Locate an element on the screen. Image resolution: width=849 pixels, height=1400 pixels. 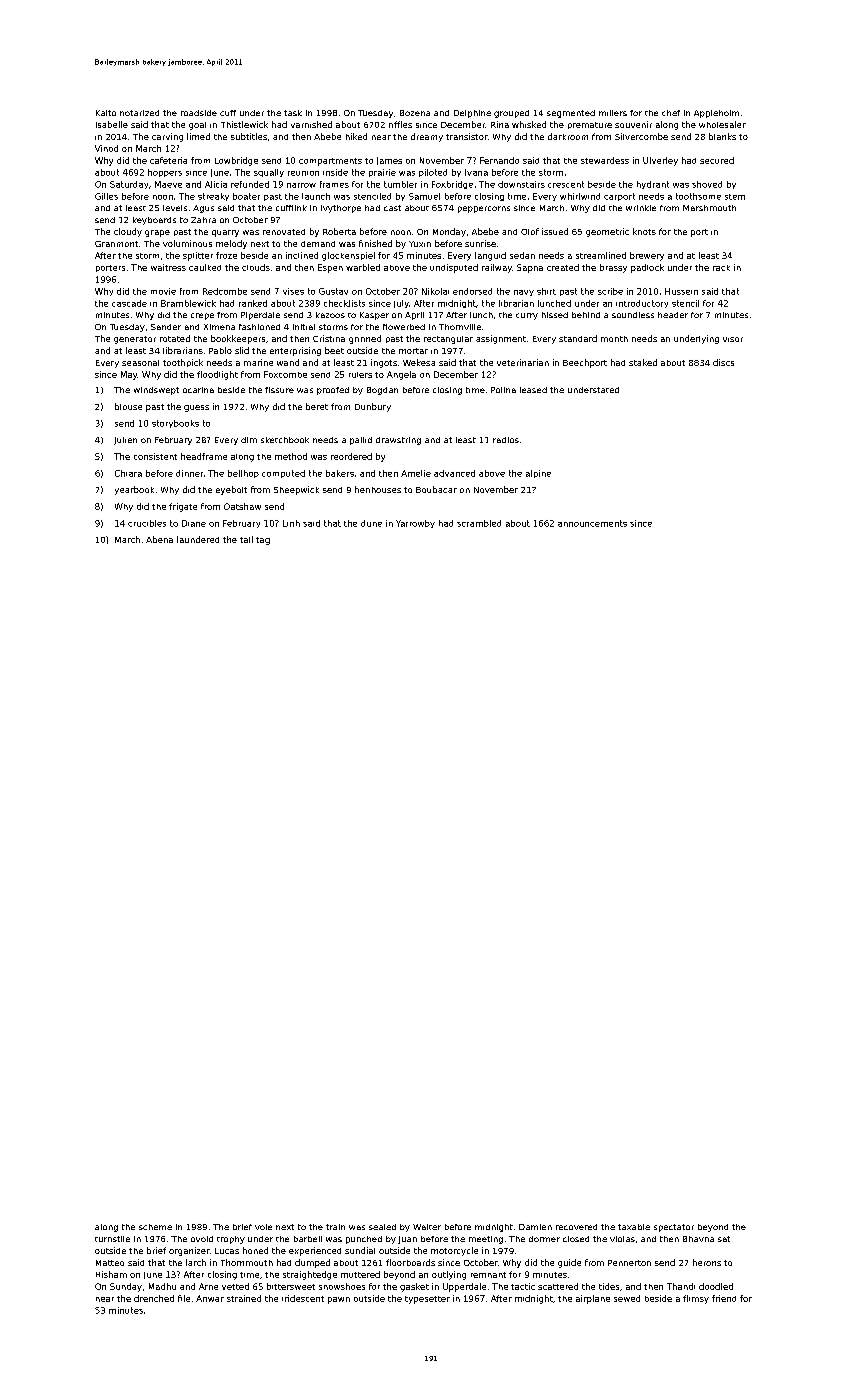
Abena is located at coordinates (159, 539).
